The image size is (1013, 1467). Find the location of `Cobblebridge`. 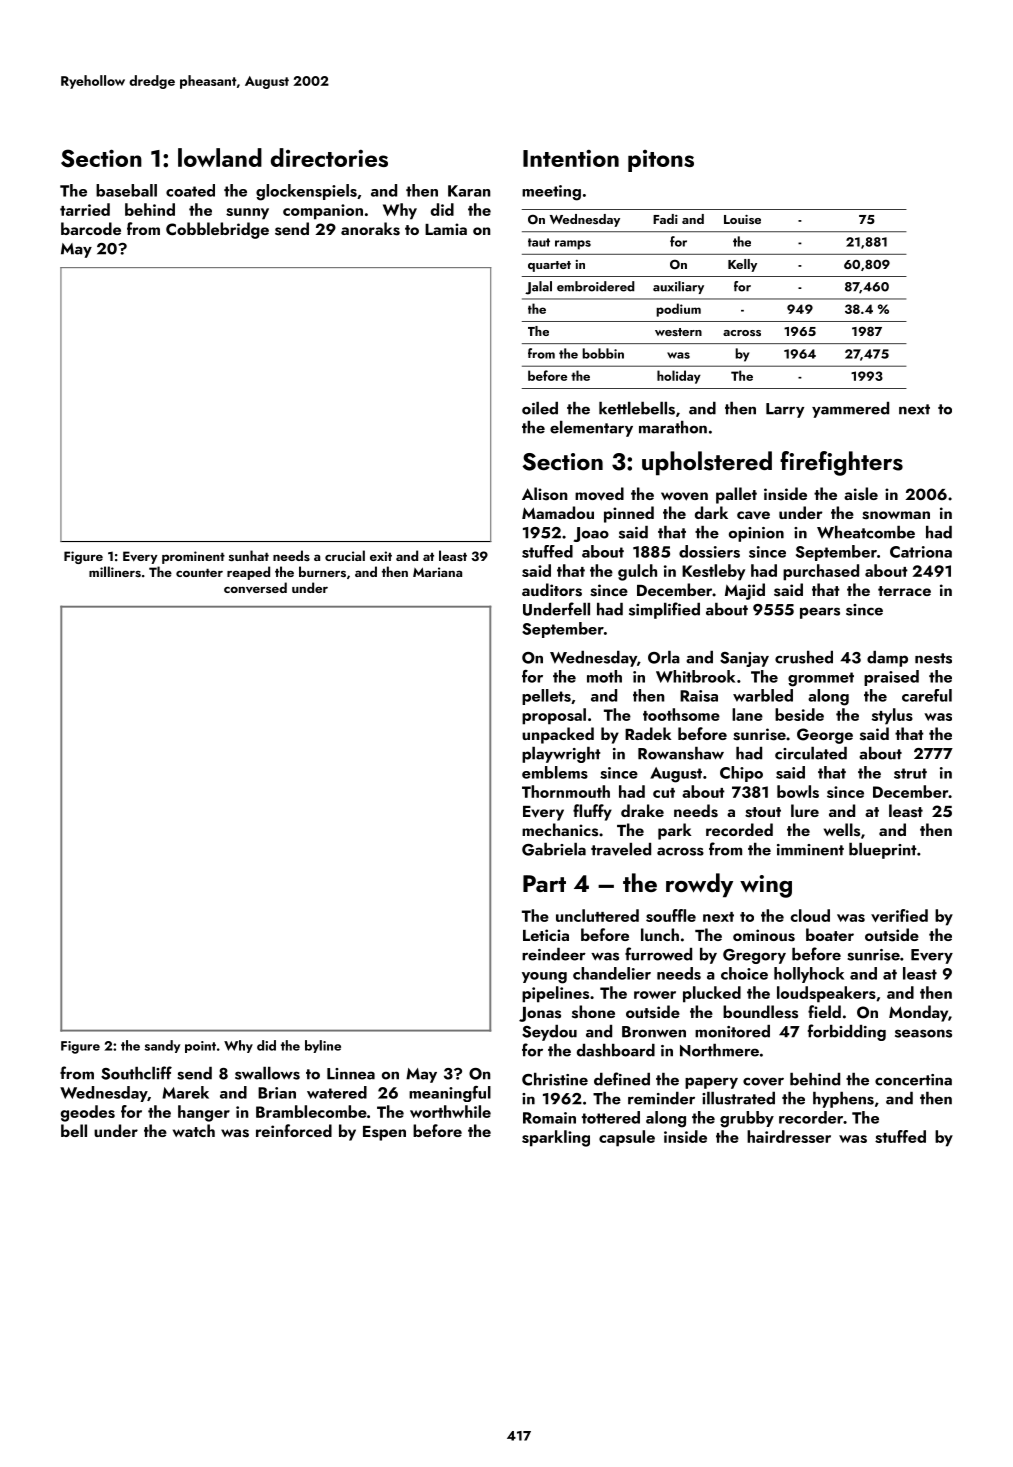

Cobblebridge is located at coordinates (217, 230).
